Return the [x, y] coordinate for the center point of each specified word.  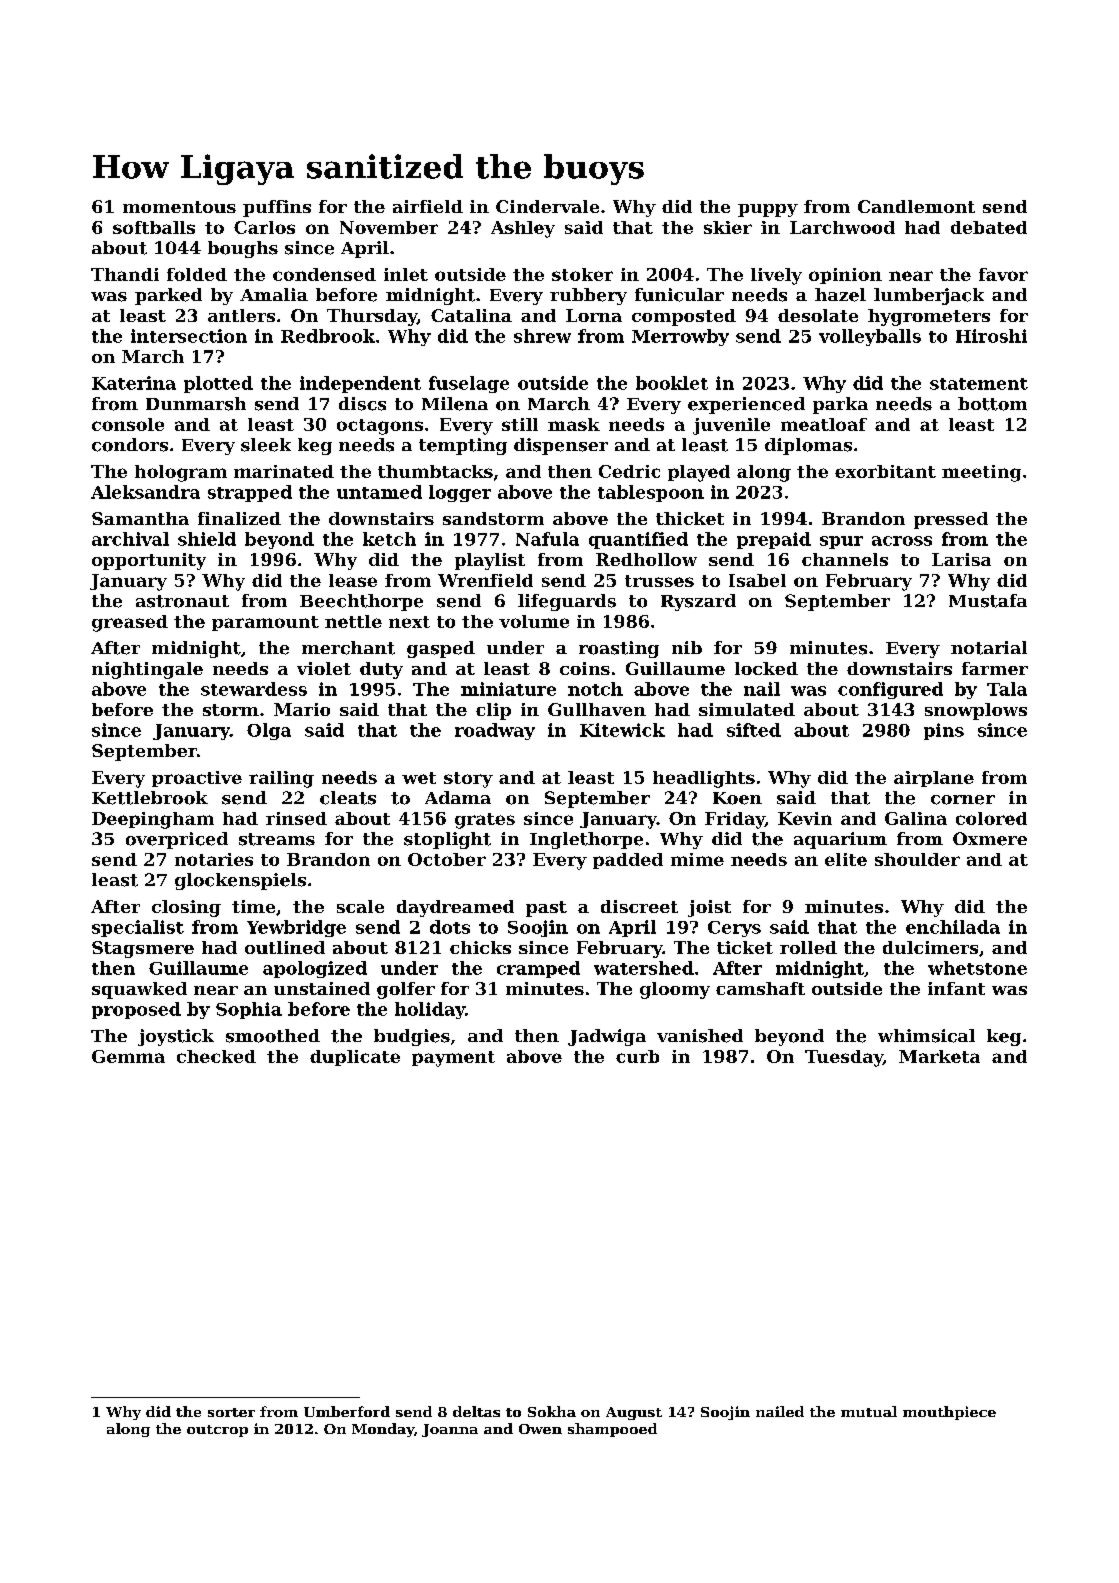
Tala [1007, 689]
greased [130, 623]
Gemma [128, 1056]
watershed [644, 968]
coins [585, 668]
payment [453, 1059]
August [634, 1413]
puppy [768, 210]
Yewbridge [296, 928]
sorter [231, 1412]
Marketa [939, 1056]
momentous [179, 207]
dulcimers [930, 947]
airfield [428, 206]
